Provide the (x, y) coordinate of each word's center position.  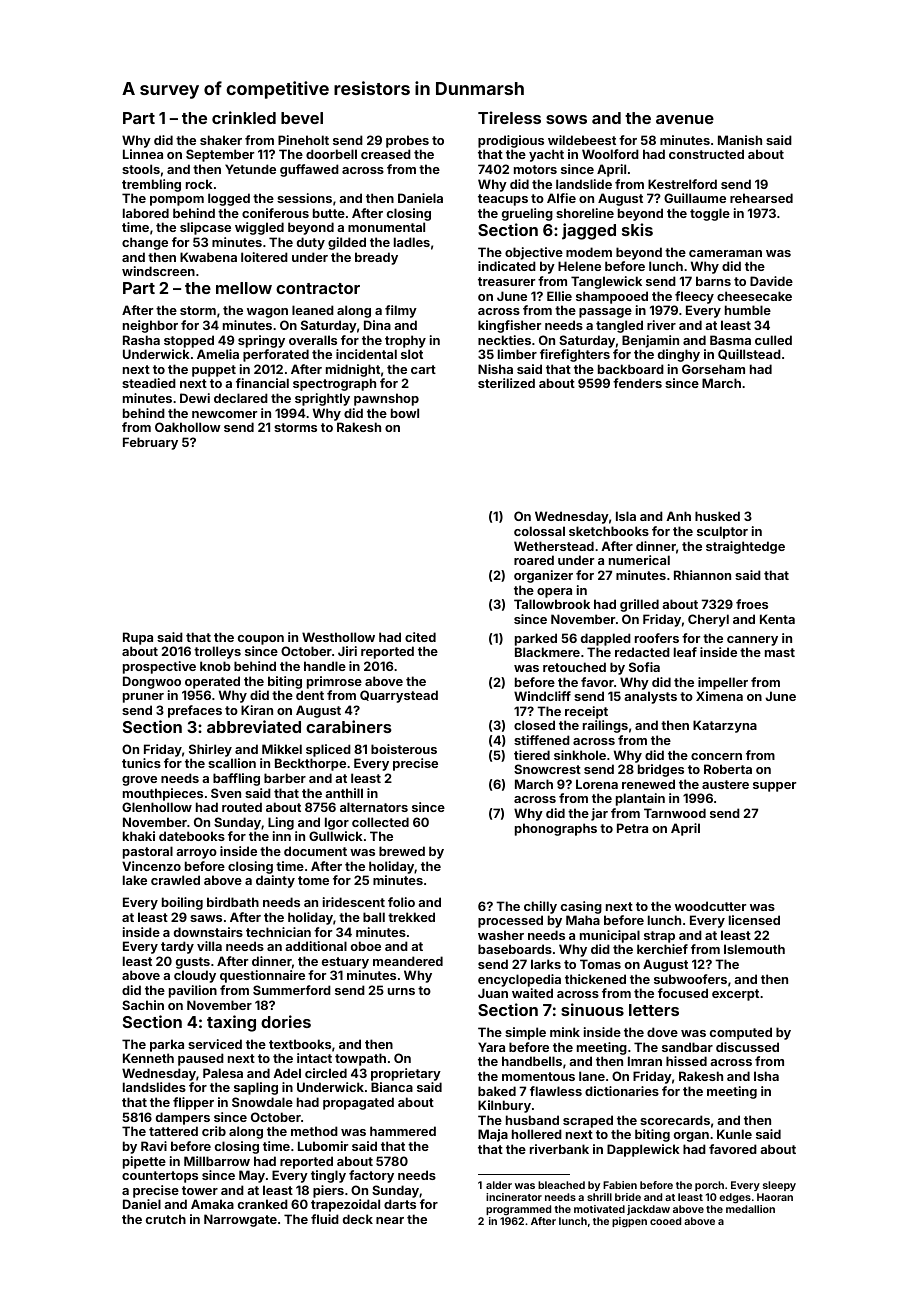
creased (386, 154)
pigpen (629, 1222)
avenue (685, 119)
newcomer (224, 414)
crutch (166, 1219)
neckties (504, 340)
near (390, 1220)
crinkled (244, 117)
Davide (771, 281)
